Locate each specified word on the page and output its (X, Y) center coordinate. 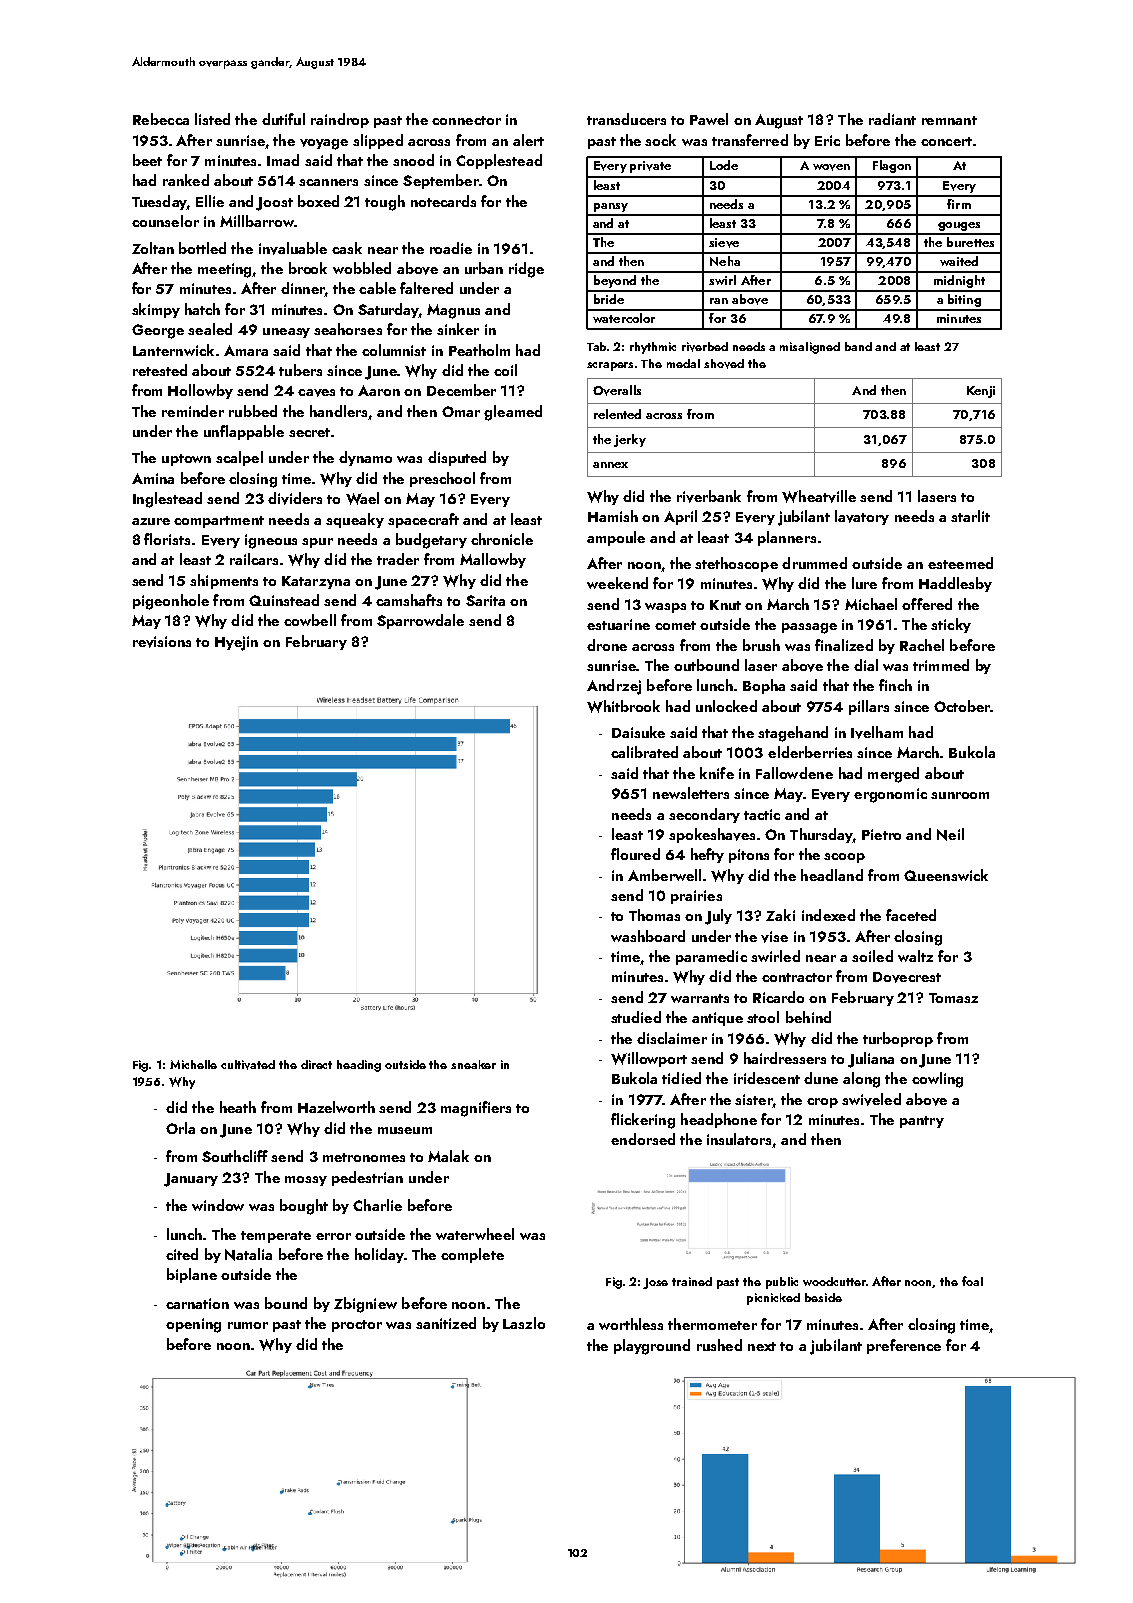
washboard (648, 936)
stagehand (793, 734)
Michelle (193, 1064)
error (333, 1236)
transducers (626, 119)
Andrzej (614, 687)
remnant (949, 120)
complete (472, 1255)
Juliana (871, 1060)
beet (147, 160)
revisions (162, 642)
